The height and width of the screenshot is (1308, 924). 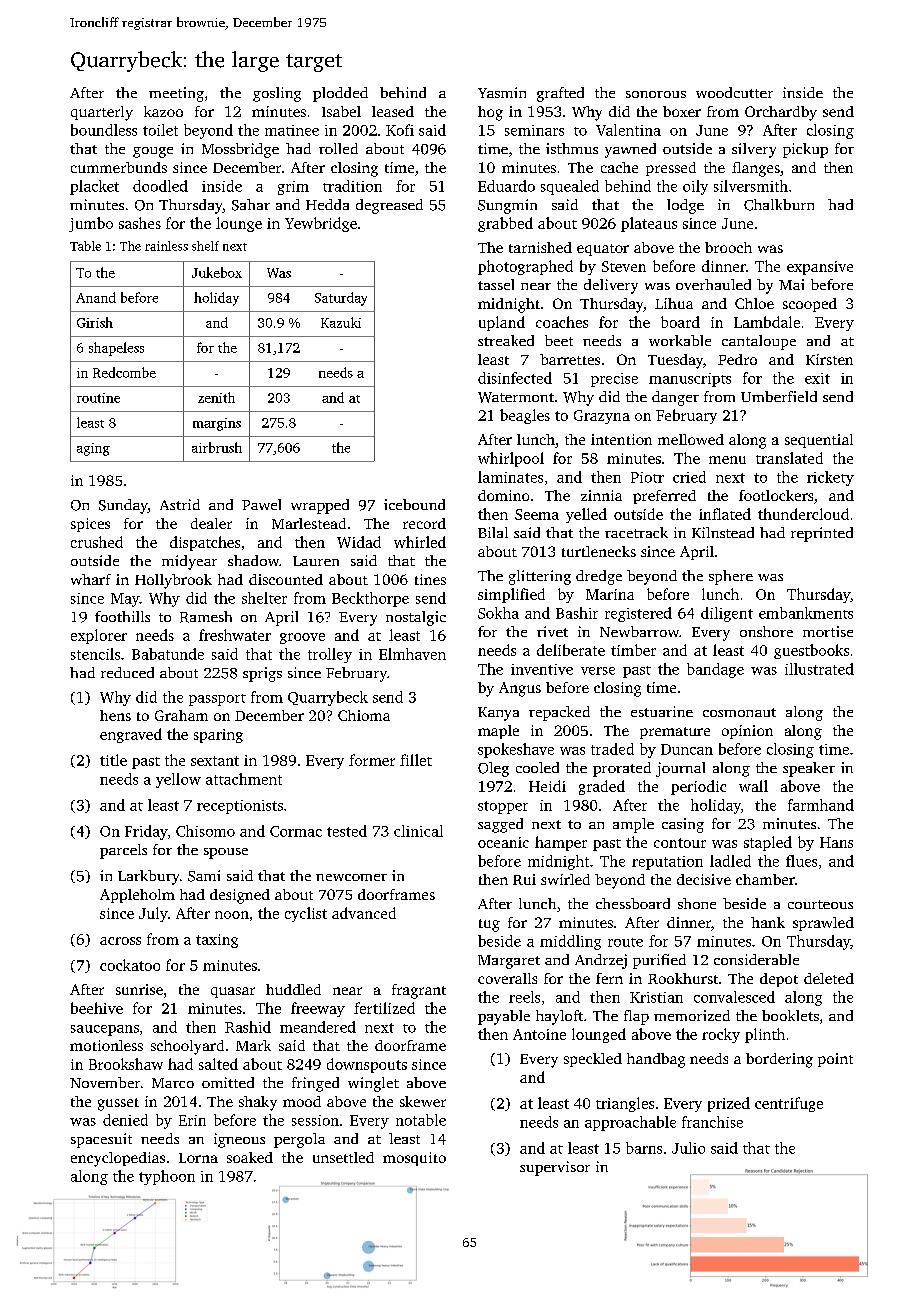 What do you see at coordinates (747, 732) in the screenshot?
I see `opinion` at bounding box center [747, 732].
